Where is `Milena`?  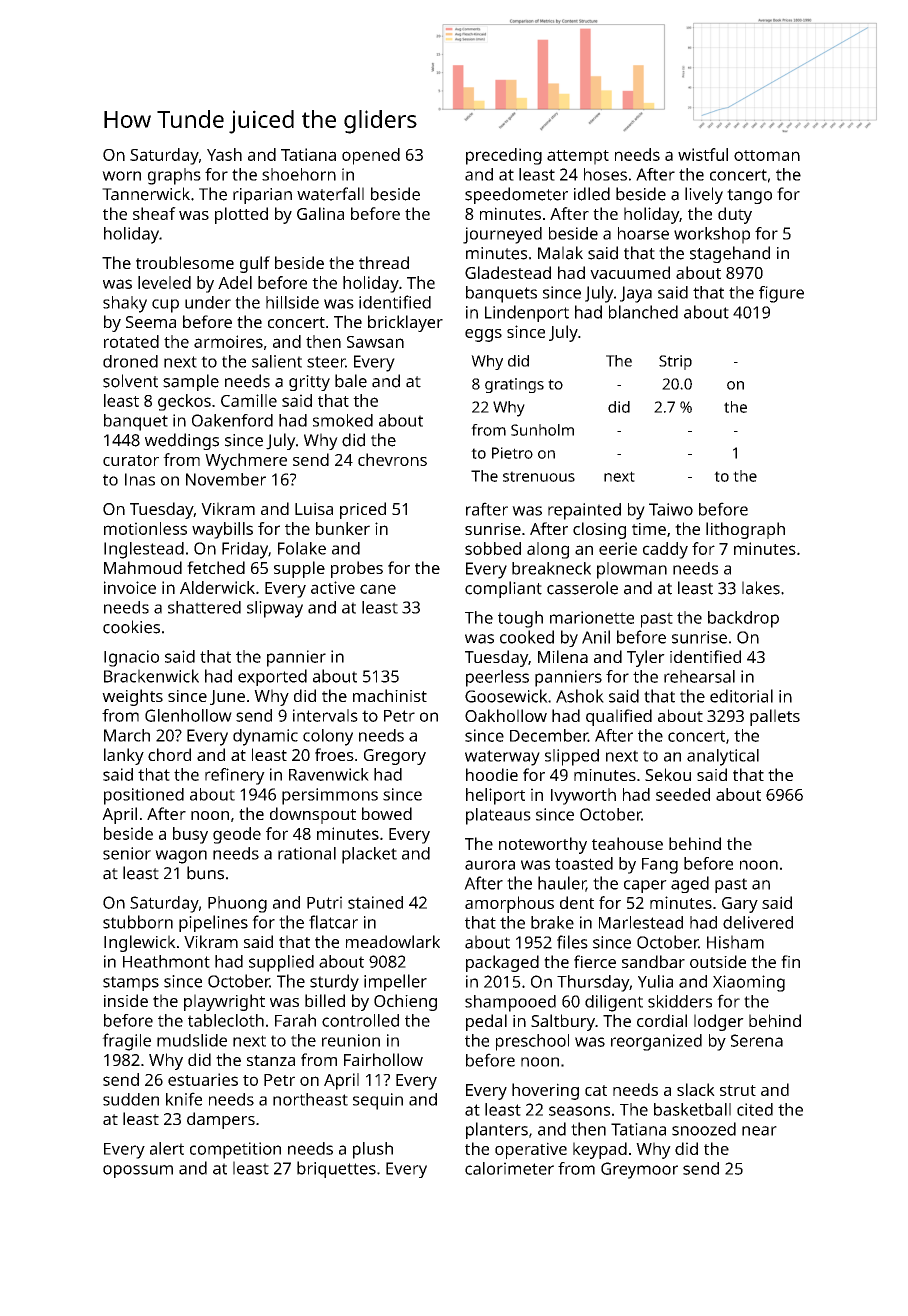
Milena is located at coordinates (563, 656).
